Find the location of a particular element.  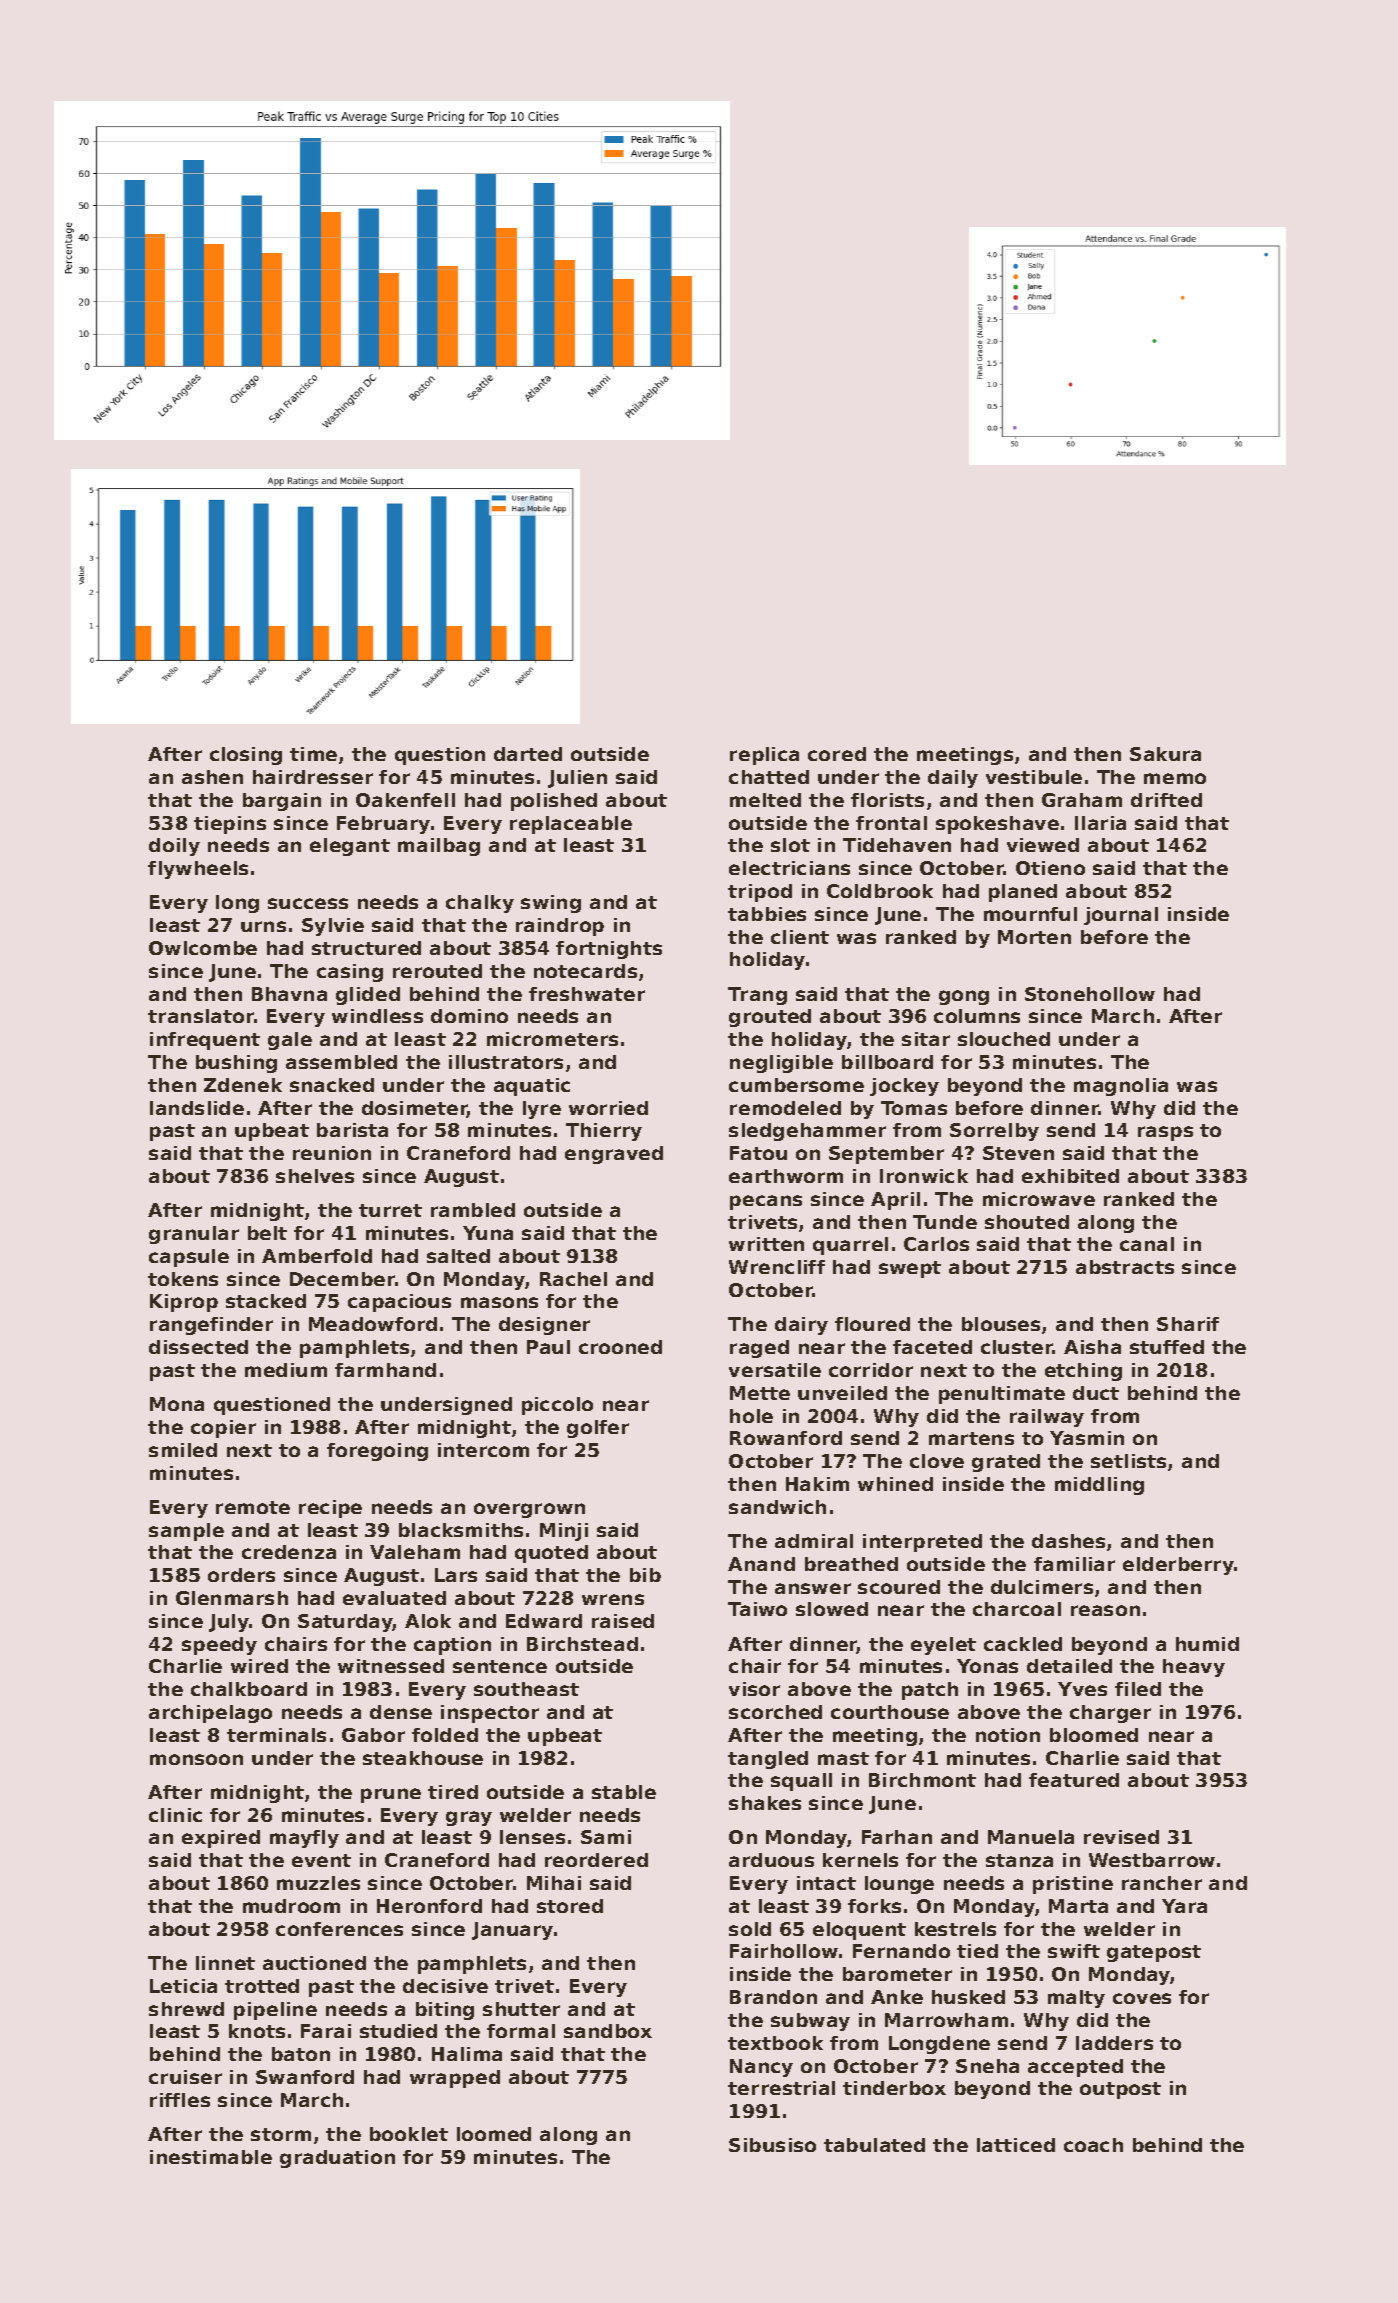

quoted is located at coordinates (551, 1554).
